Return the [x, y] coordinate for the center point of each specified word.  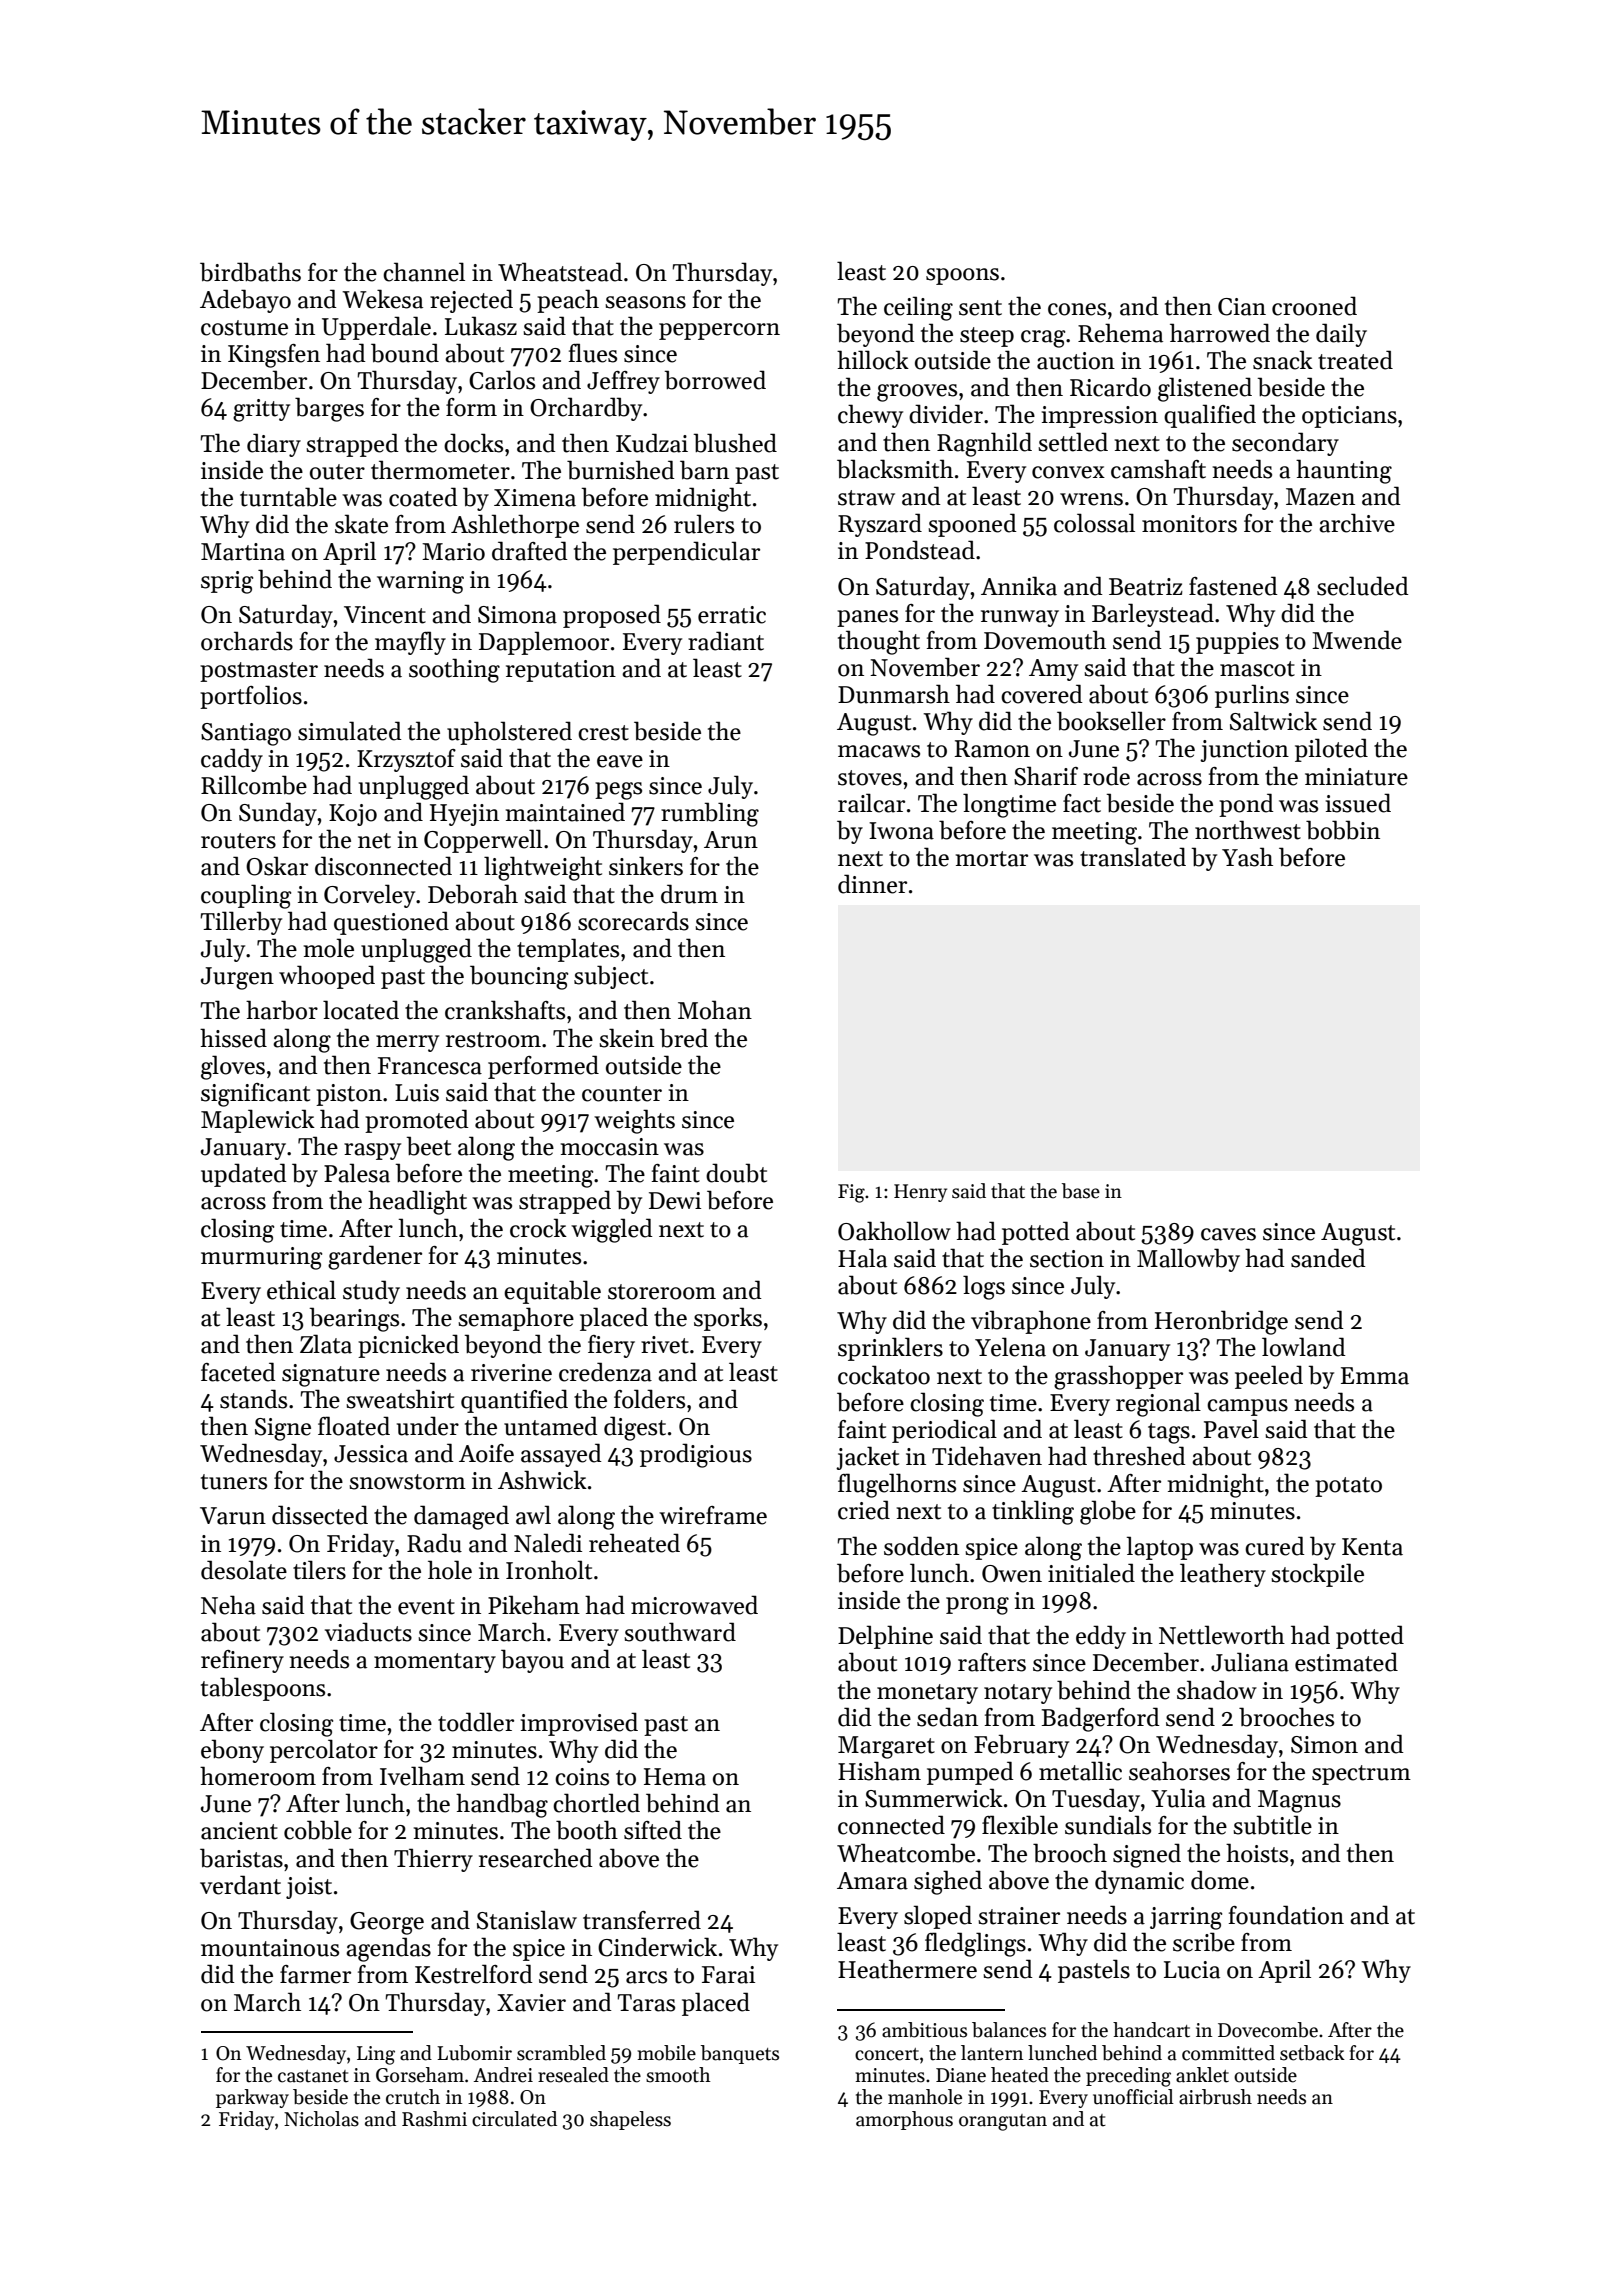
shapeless [630, 2120]
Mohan [715, 1010]
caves [1228, 1234]
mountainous [270, 1948]
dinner [872, 884]
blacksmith [895, 469]
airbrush [1215, 2097]
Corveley [369, 896]
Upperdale [376, 328]
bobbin [1343, 830]
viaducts [368, 1632]
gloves [233, 1067]
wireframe [713, 1515]
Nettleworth [1222, 1635]
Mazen [1320, 497]
